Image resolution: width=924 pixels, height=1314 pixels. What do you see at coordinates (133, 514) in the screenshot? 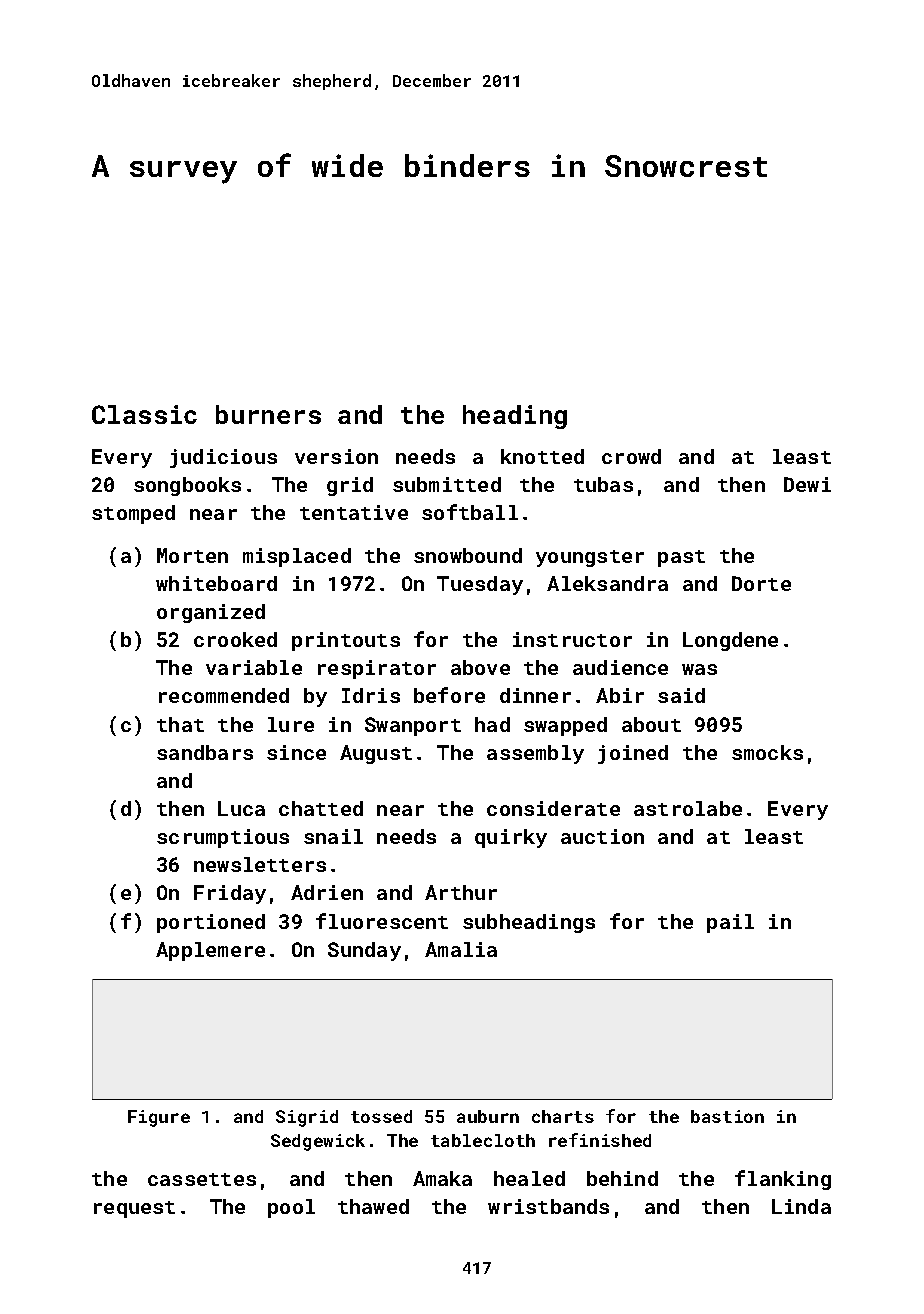
I see `stomped` at bounding box center [133, 514].
